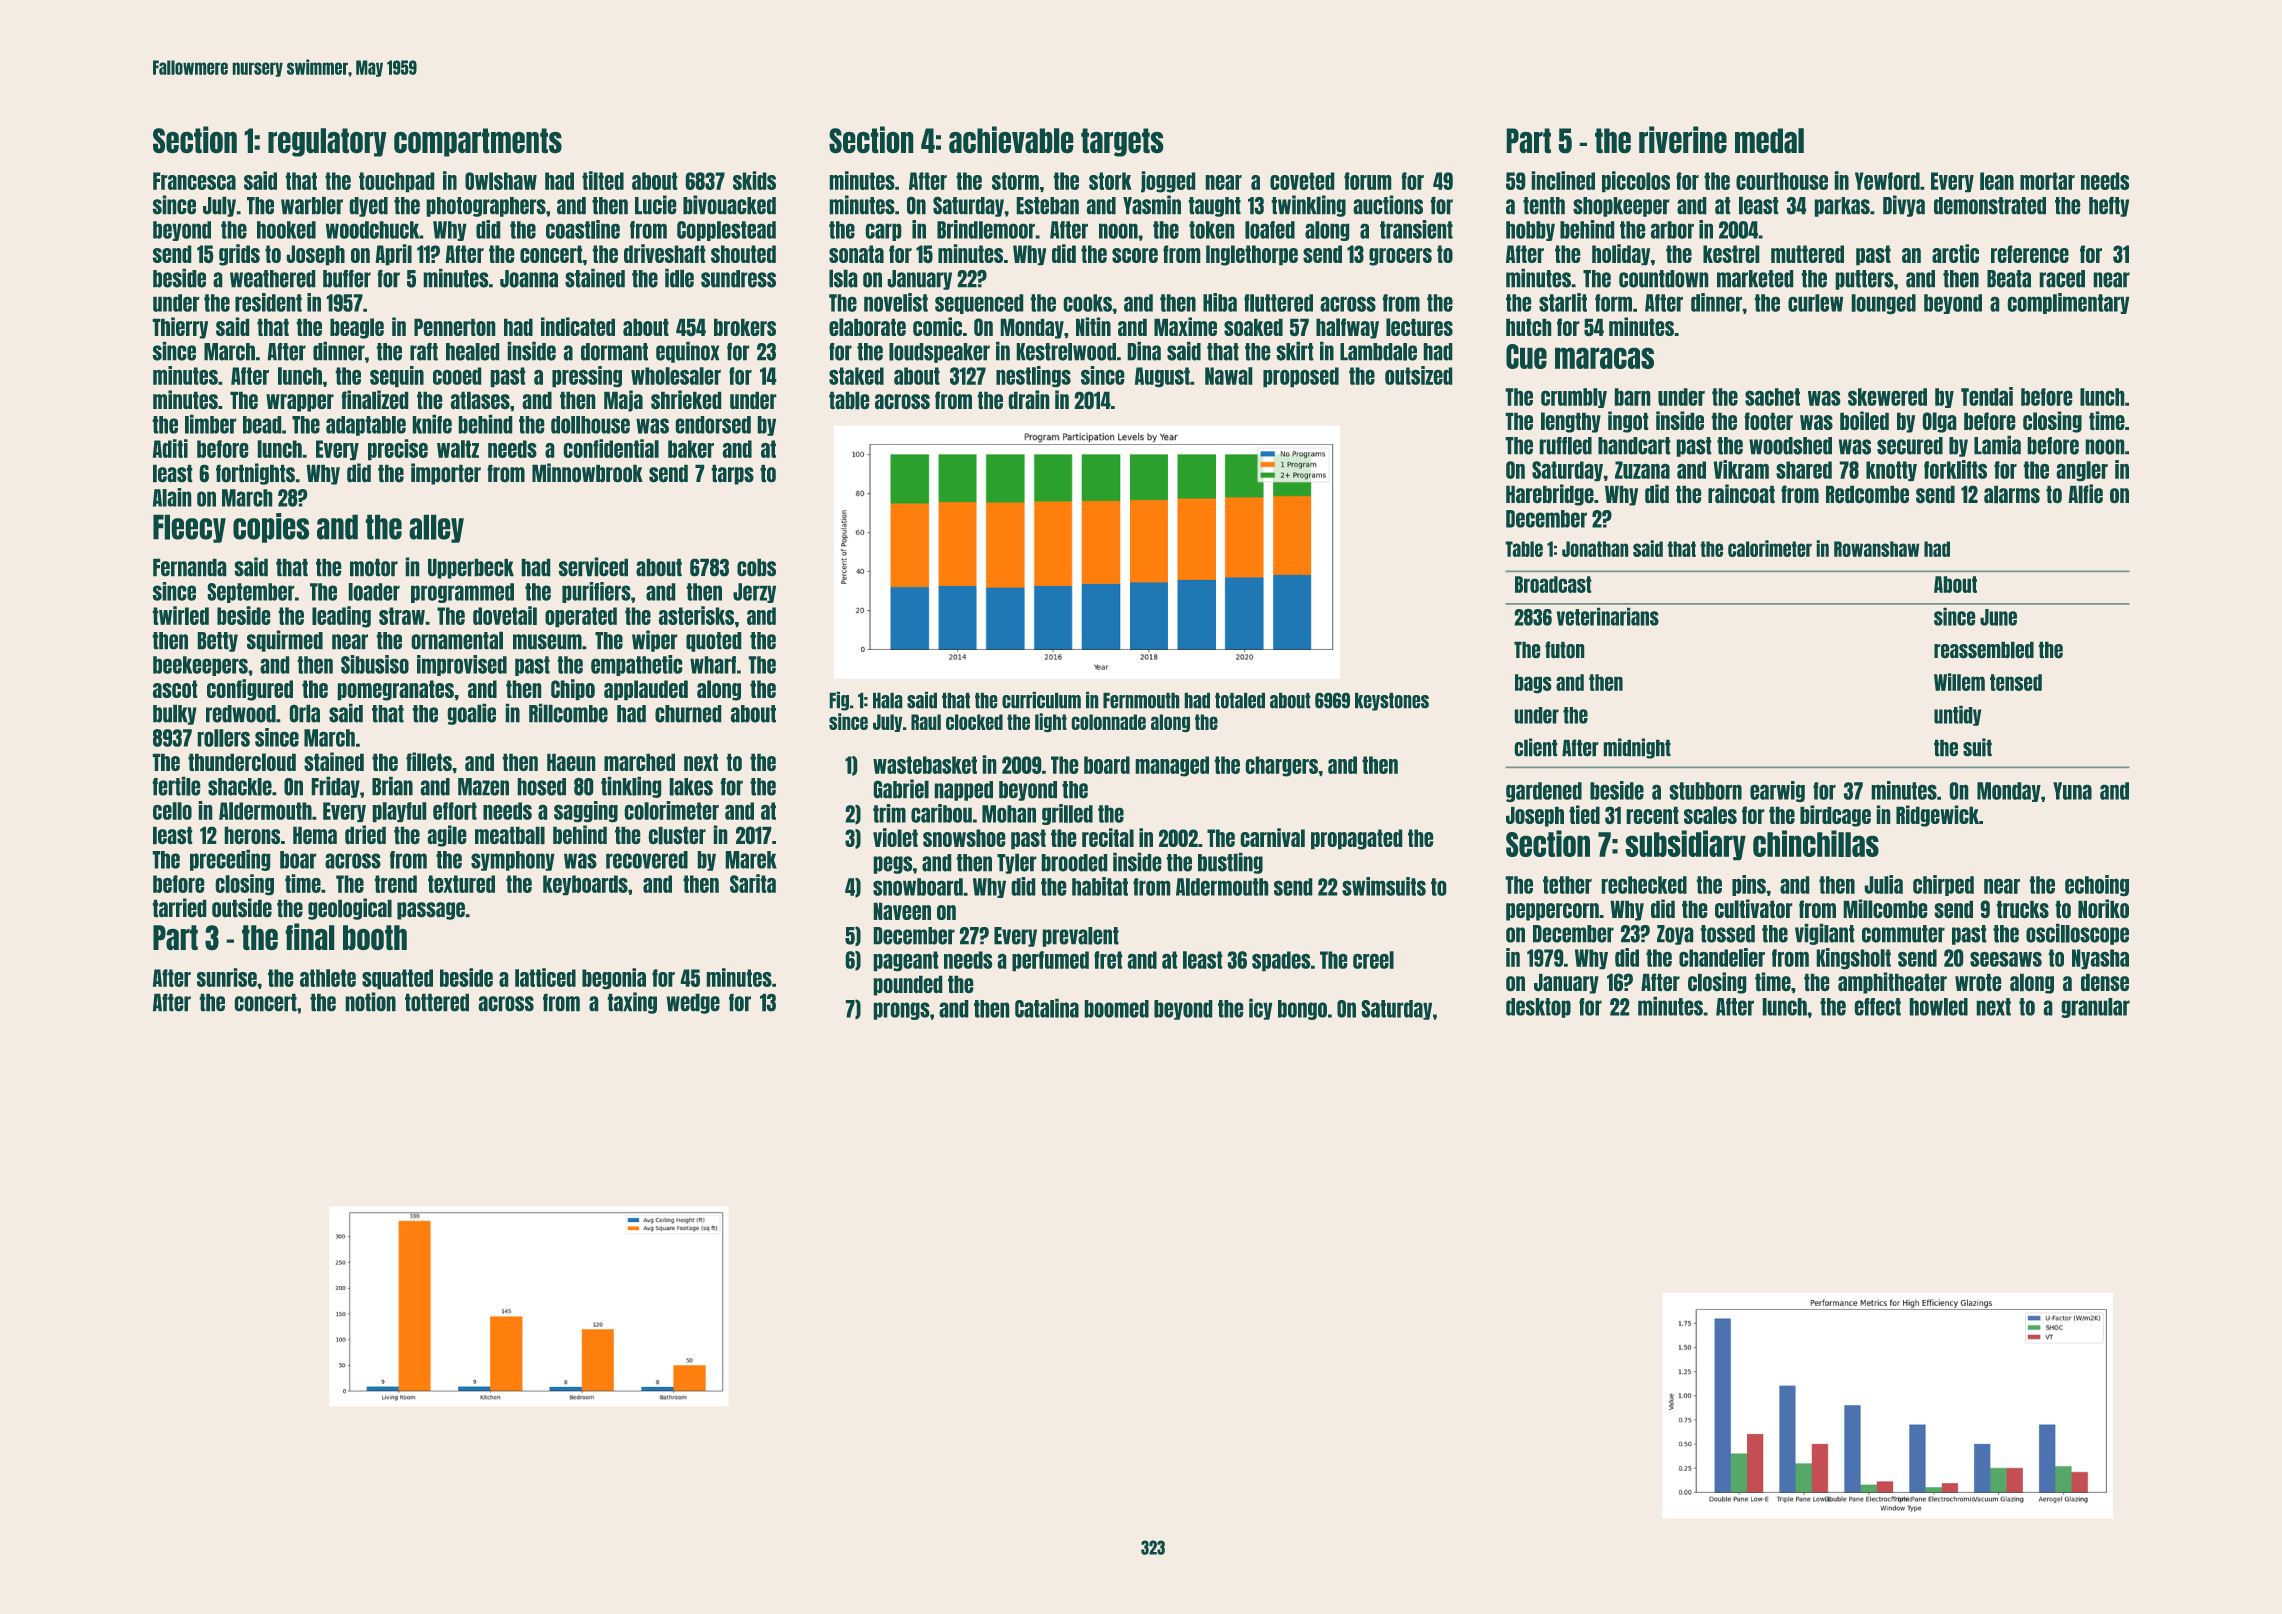 The image size is (2282, 1614). Describe the element at coordinates (1768, 421) in the screenshot. I see `footer` at that location.
